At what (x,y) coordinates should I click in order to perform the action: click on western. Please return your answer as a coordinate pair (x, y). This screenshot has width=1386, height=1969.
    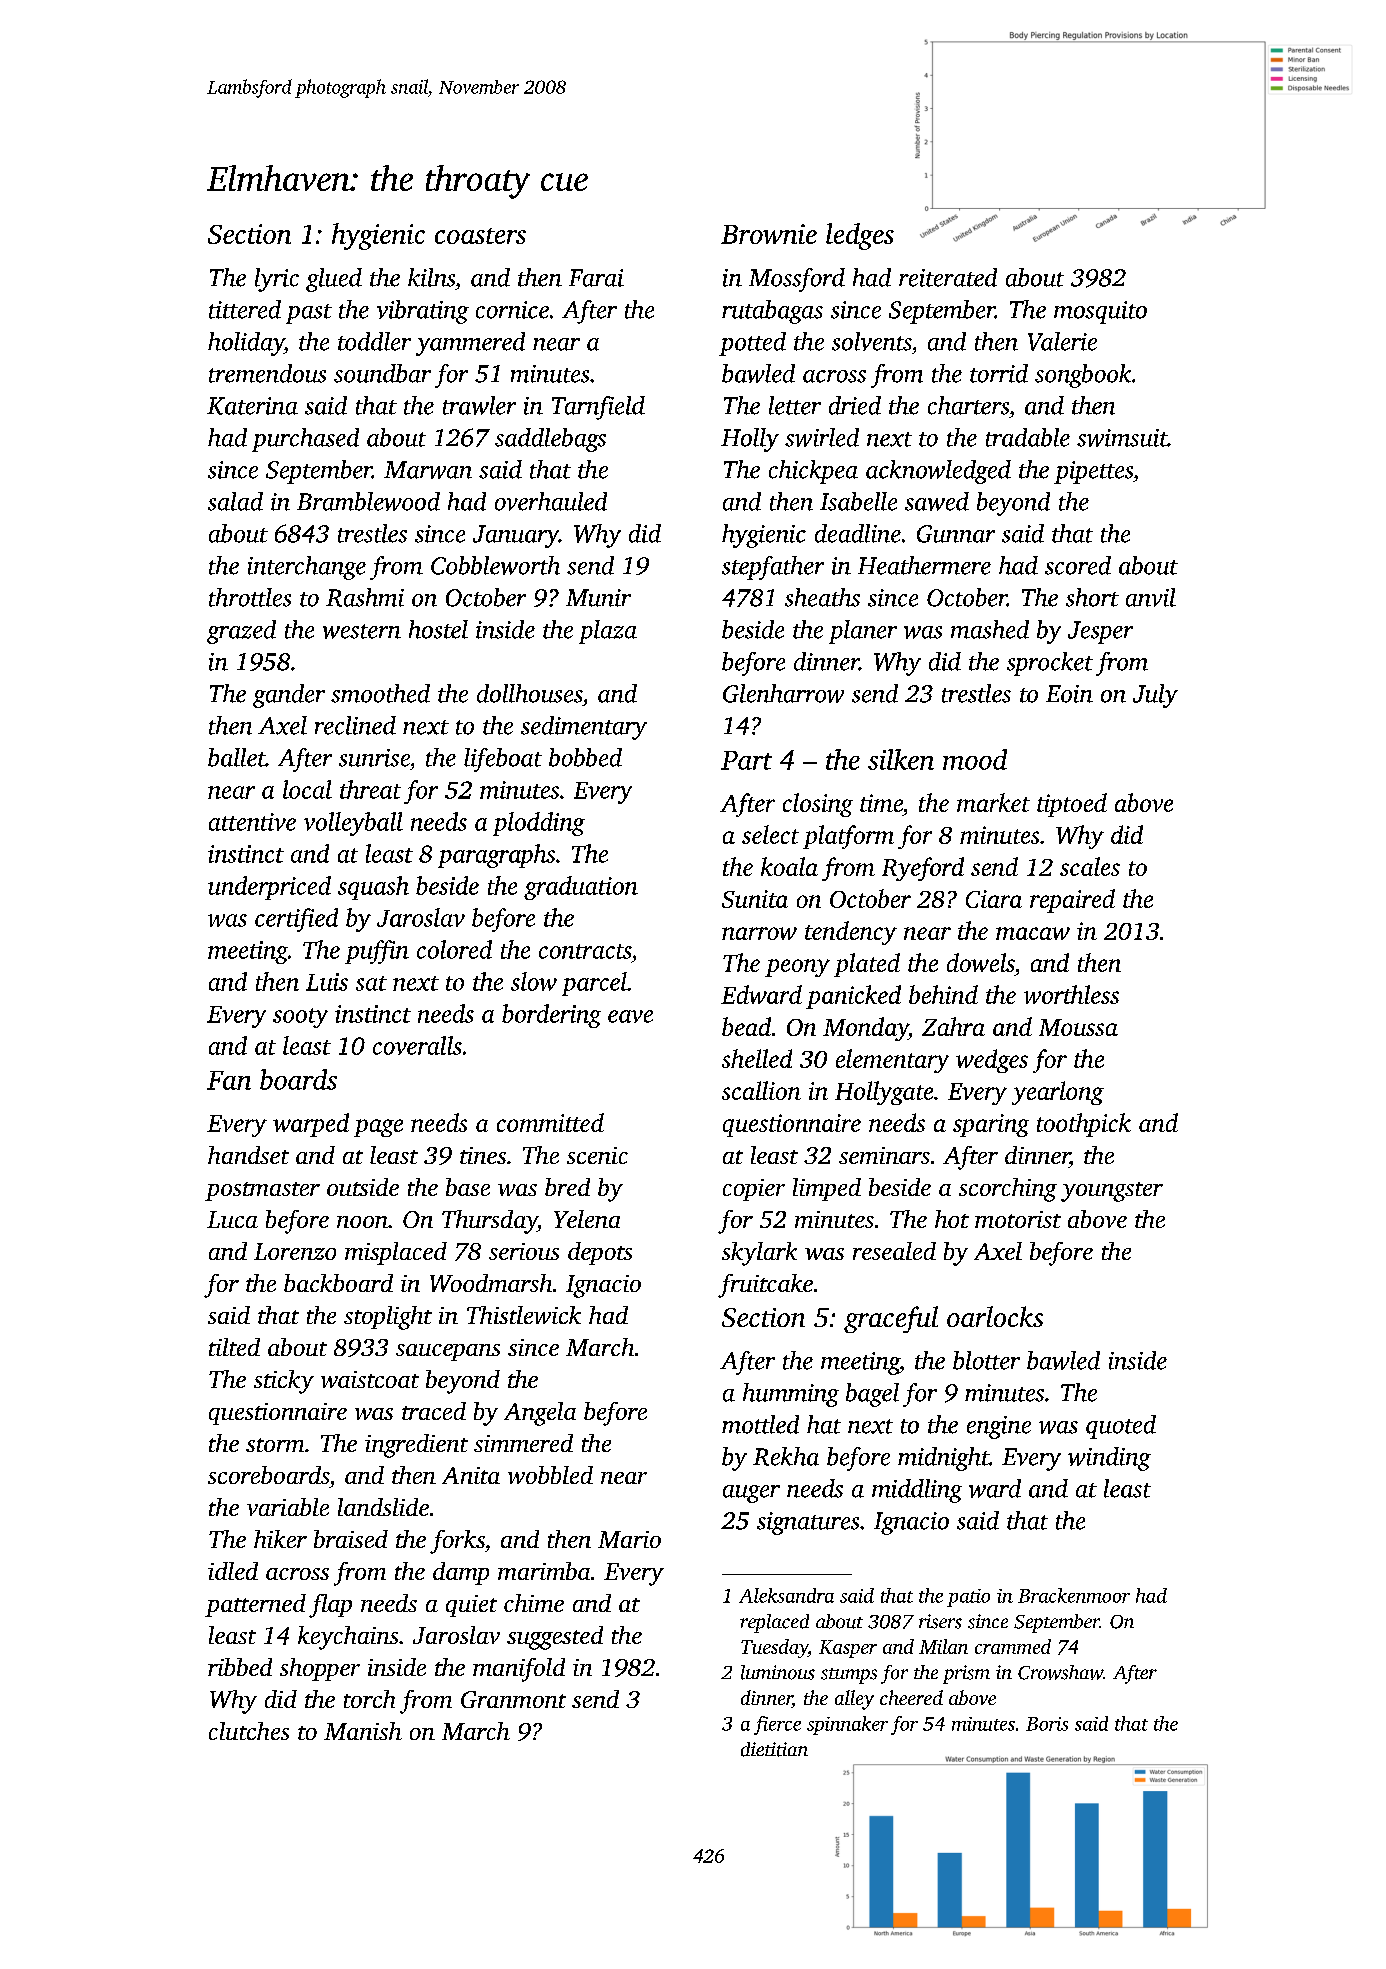
    Looking at the image, I should click on (362, 631).
